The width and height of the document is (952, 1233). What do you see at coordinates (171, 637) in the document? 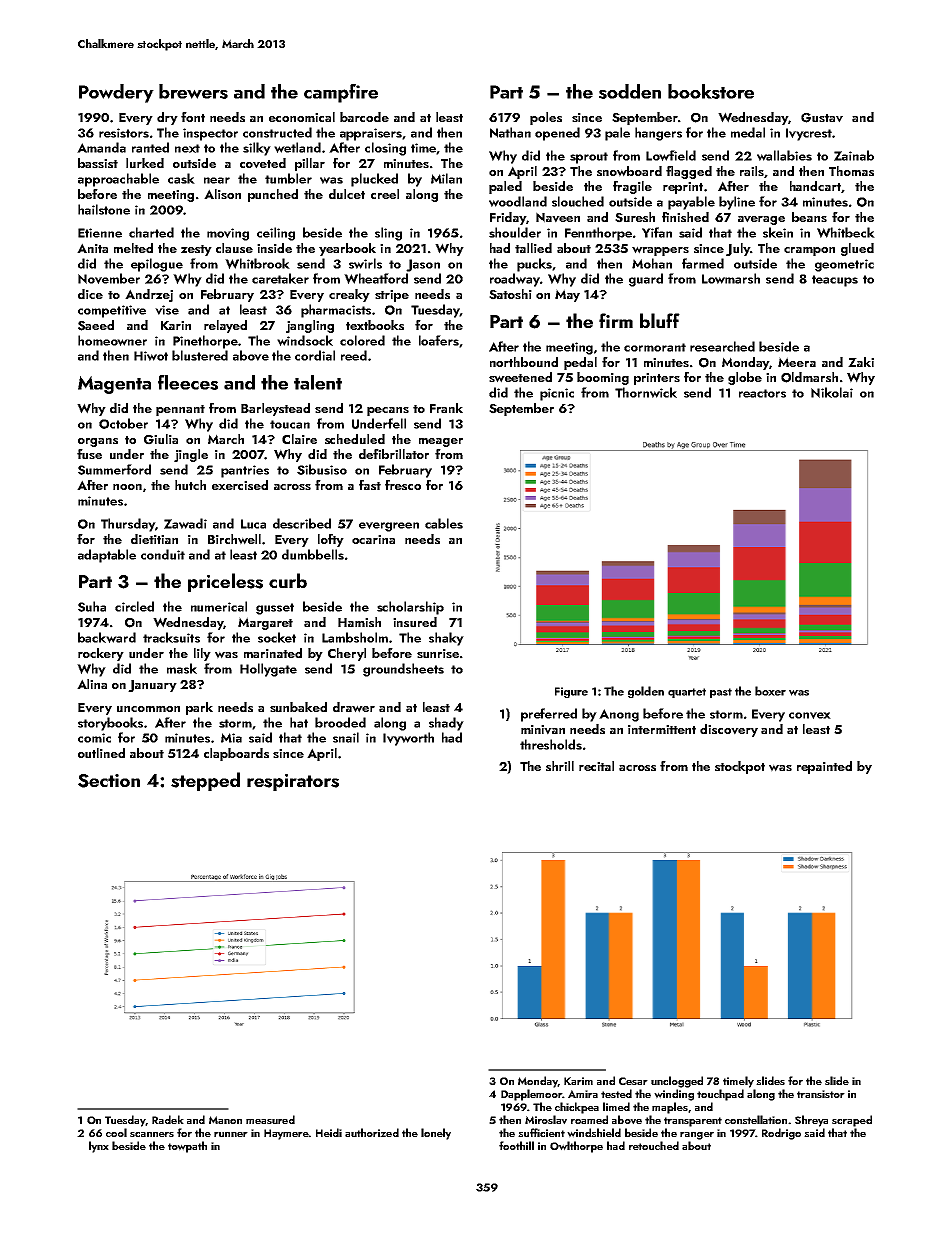
I see `tracksuits` at bounding box center [171, 637].
